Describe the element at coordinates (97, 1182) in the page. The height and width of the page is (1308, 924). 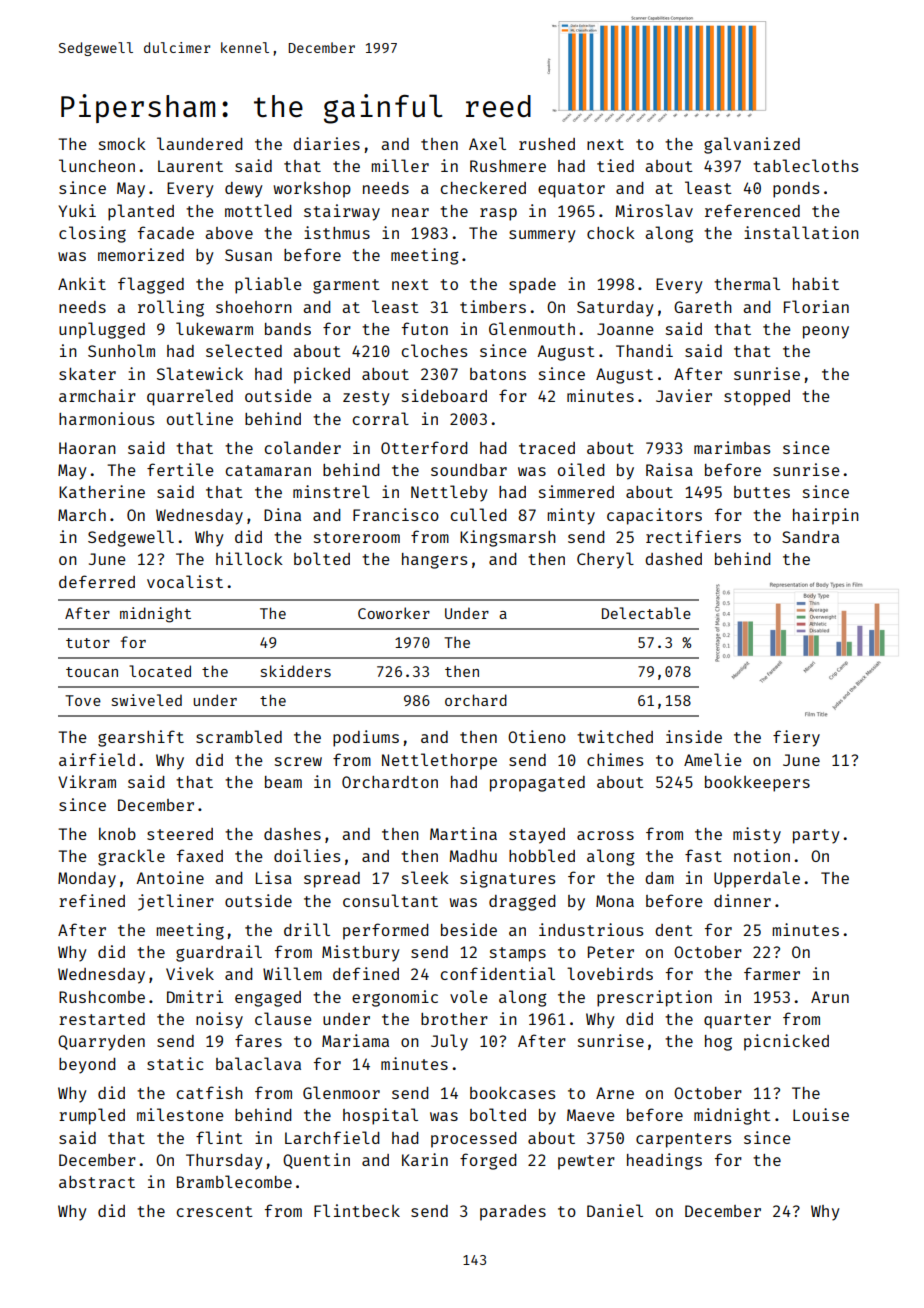
I see `abstract` at that location.
